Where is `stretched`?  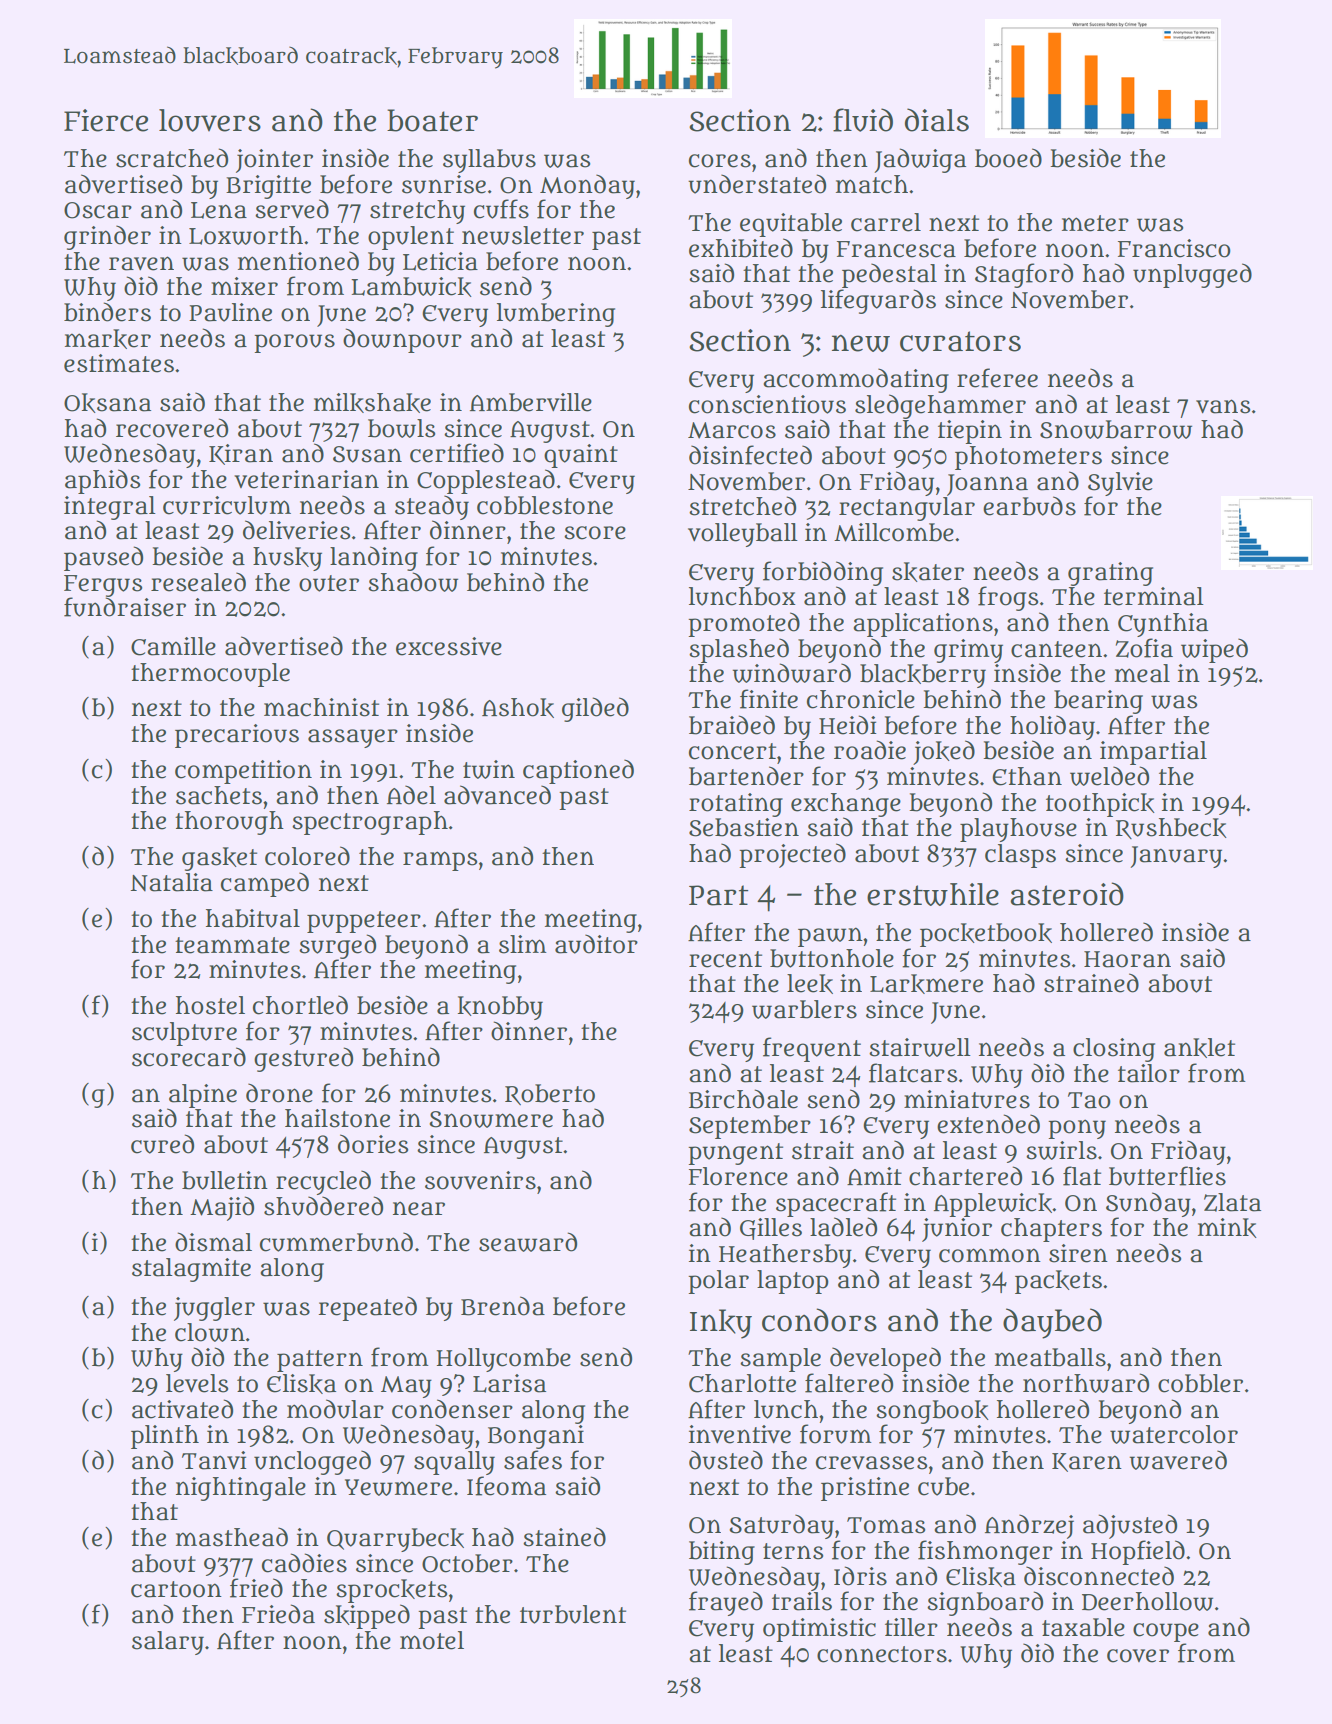
stretched is located at coordinates (742, 506).
